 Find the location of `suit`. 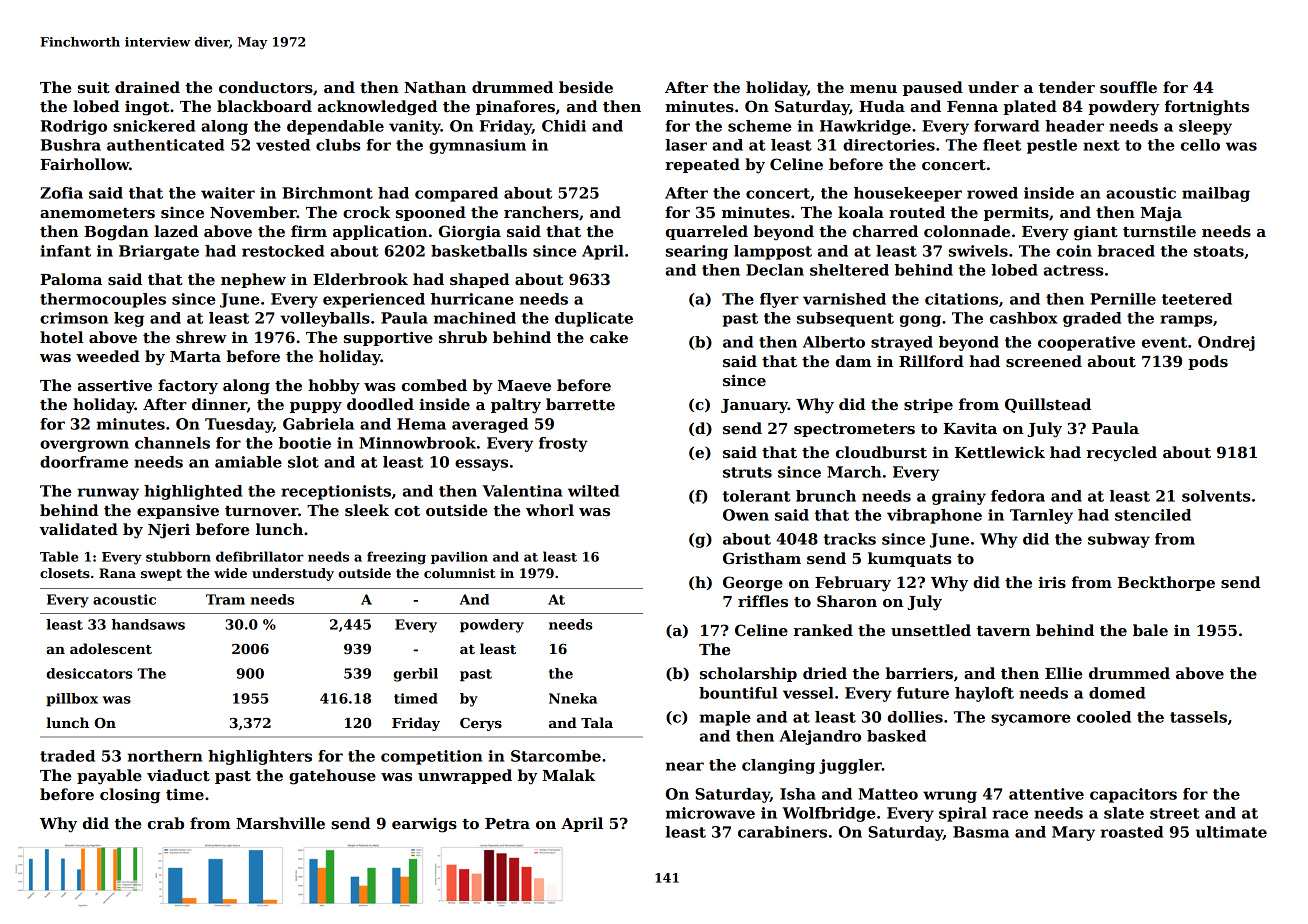

suit is located at coordinates (94, 87).
